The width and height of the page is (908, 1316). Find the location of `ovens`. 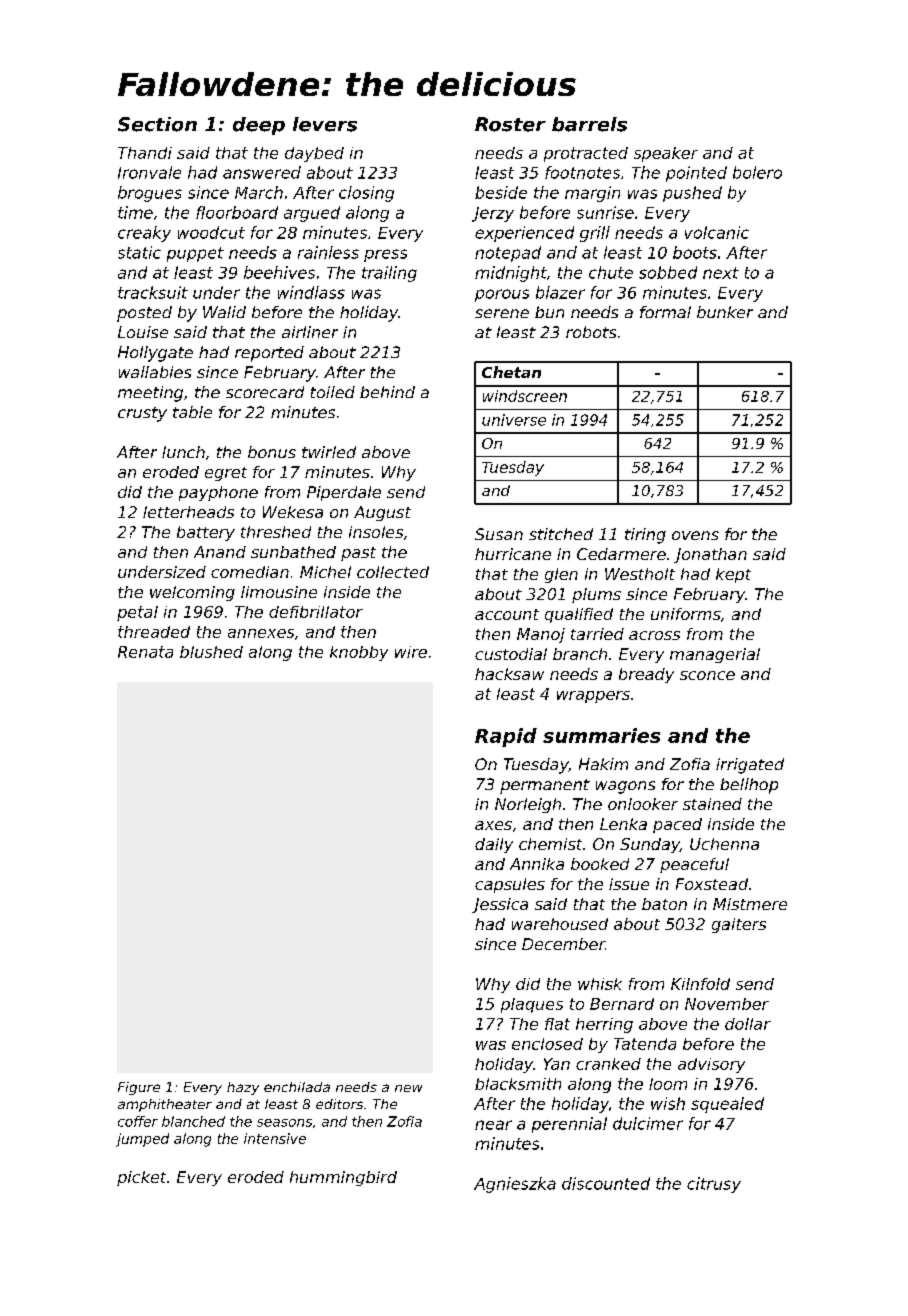

ovens is located at coordinates (695, 535).
